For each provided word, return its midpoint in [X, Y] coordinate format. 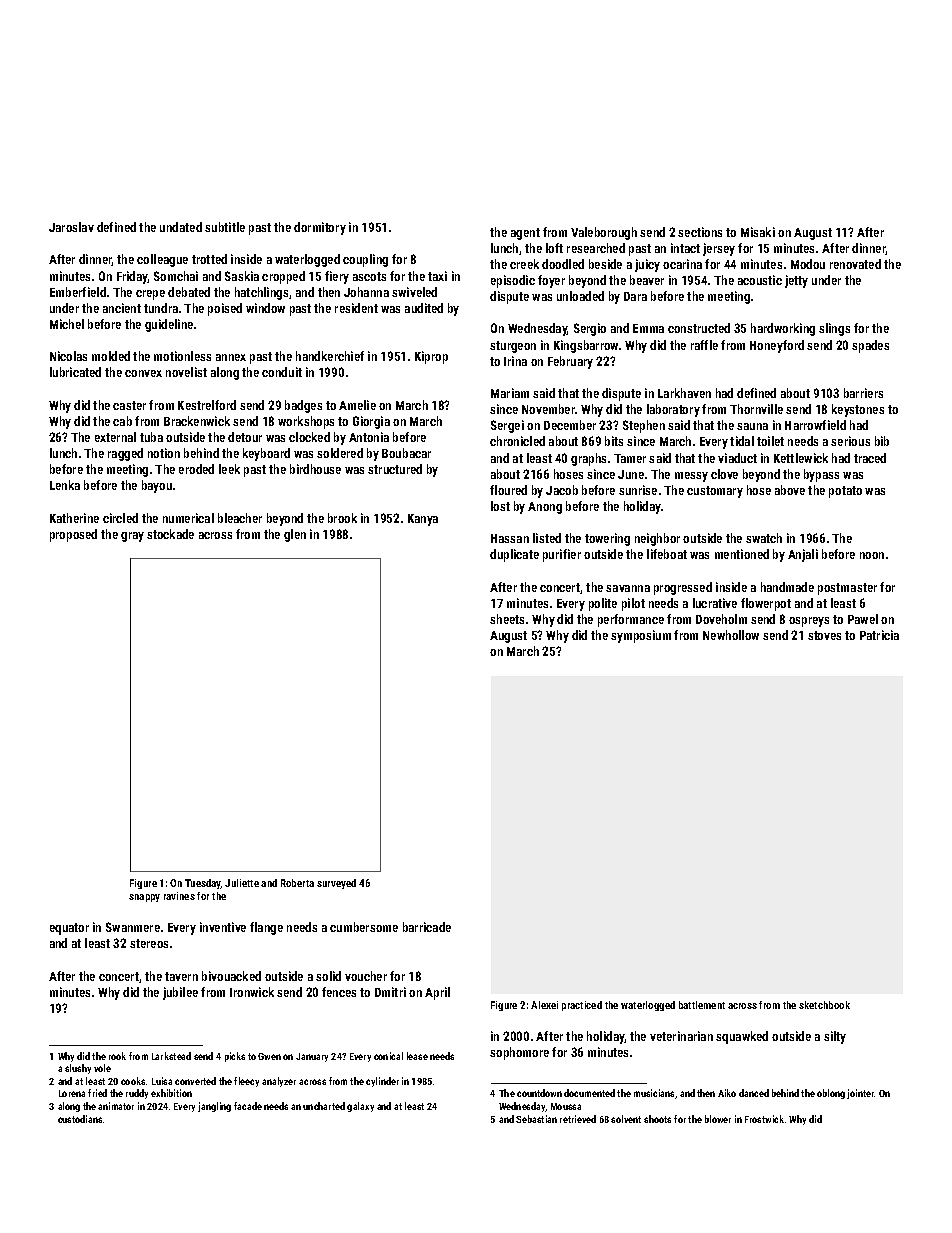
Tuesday [203, 884]
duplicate [514, 555]
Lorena [72, 1093]
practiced [582, 1006]
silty [835, 1037]
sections [700, 232]
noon [872, 555]
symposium [641, 636]
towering [607, 539]
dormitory [320, 228]
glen [295, 535]
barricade [427, 927]
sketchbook [824, 1005]
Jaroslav [71, 227]
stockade [170, 534]
